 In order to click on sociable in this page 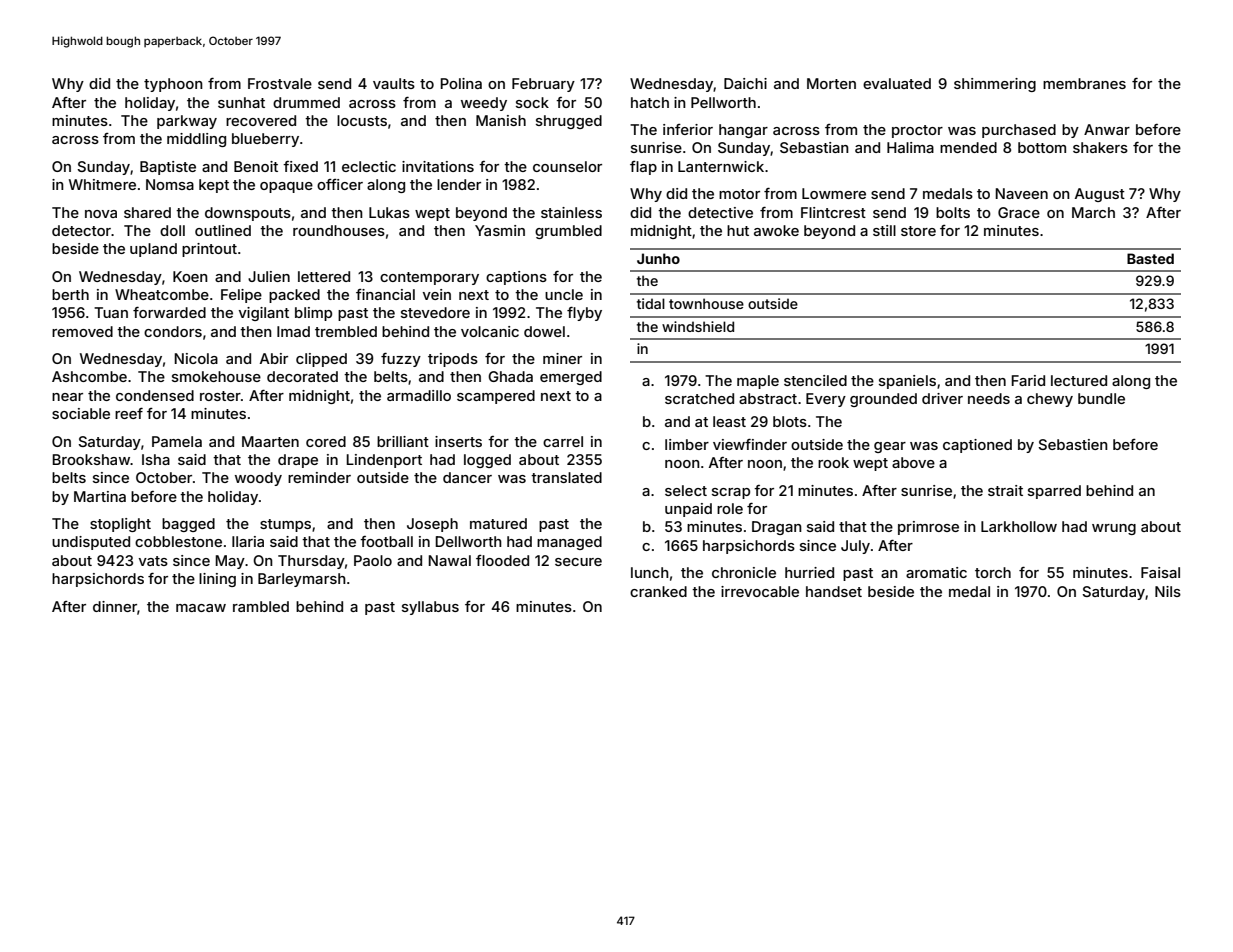, I will do `click(81, 413)`.
